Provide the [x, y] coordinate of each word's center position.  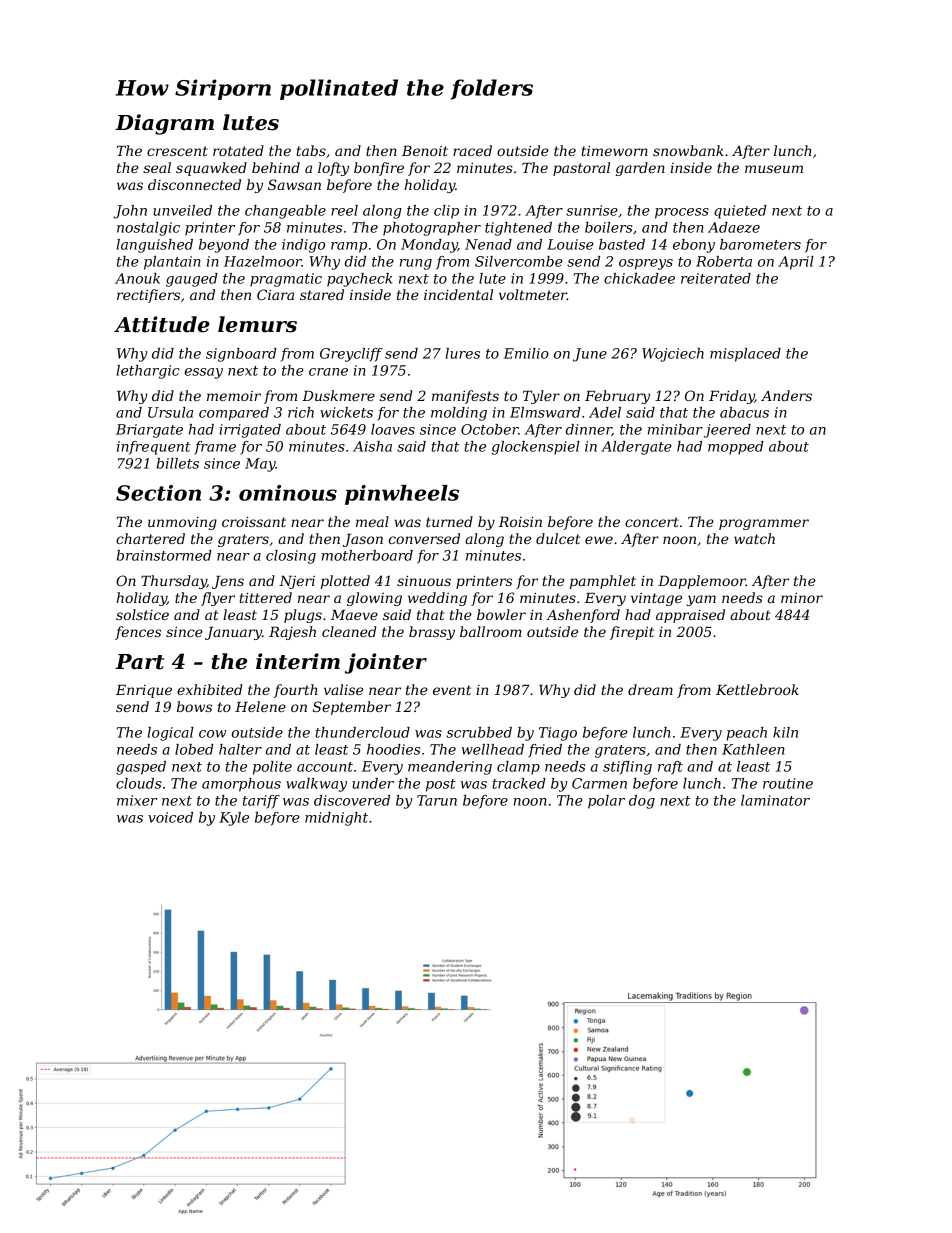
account [325, 767]
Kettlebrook [757, 689]
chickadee [639, 278]
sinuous [424, 581]
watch [754, 538]
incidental [458, 294]
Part [139, 662]
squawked [211, 169]
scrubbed [479, 732]
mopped [736, 448]
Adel [605, 412]
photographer [432, 229]
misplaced [745, 355]
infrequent [154, 448]
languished [155, 246]
